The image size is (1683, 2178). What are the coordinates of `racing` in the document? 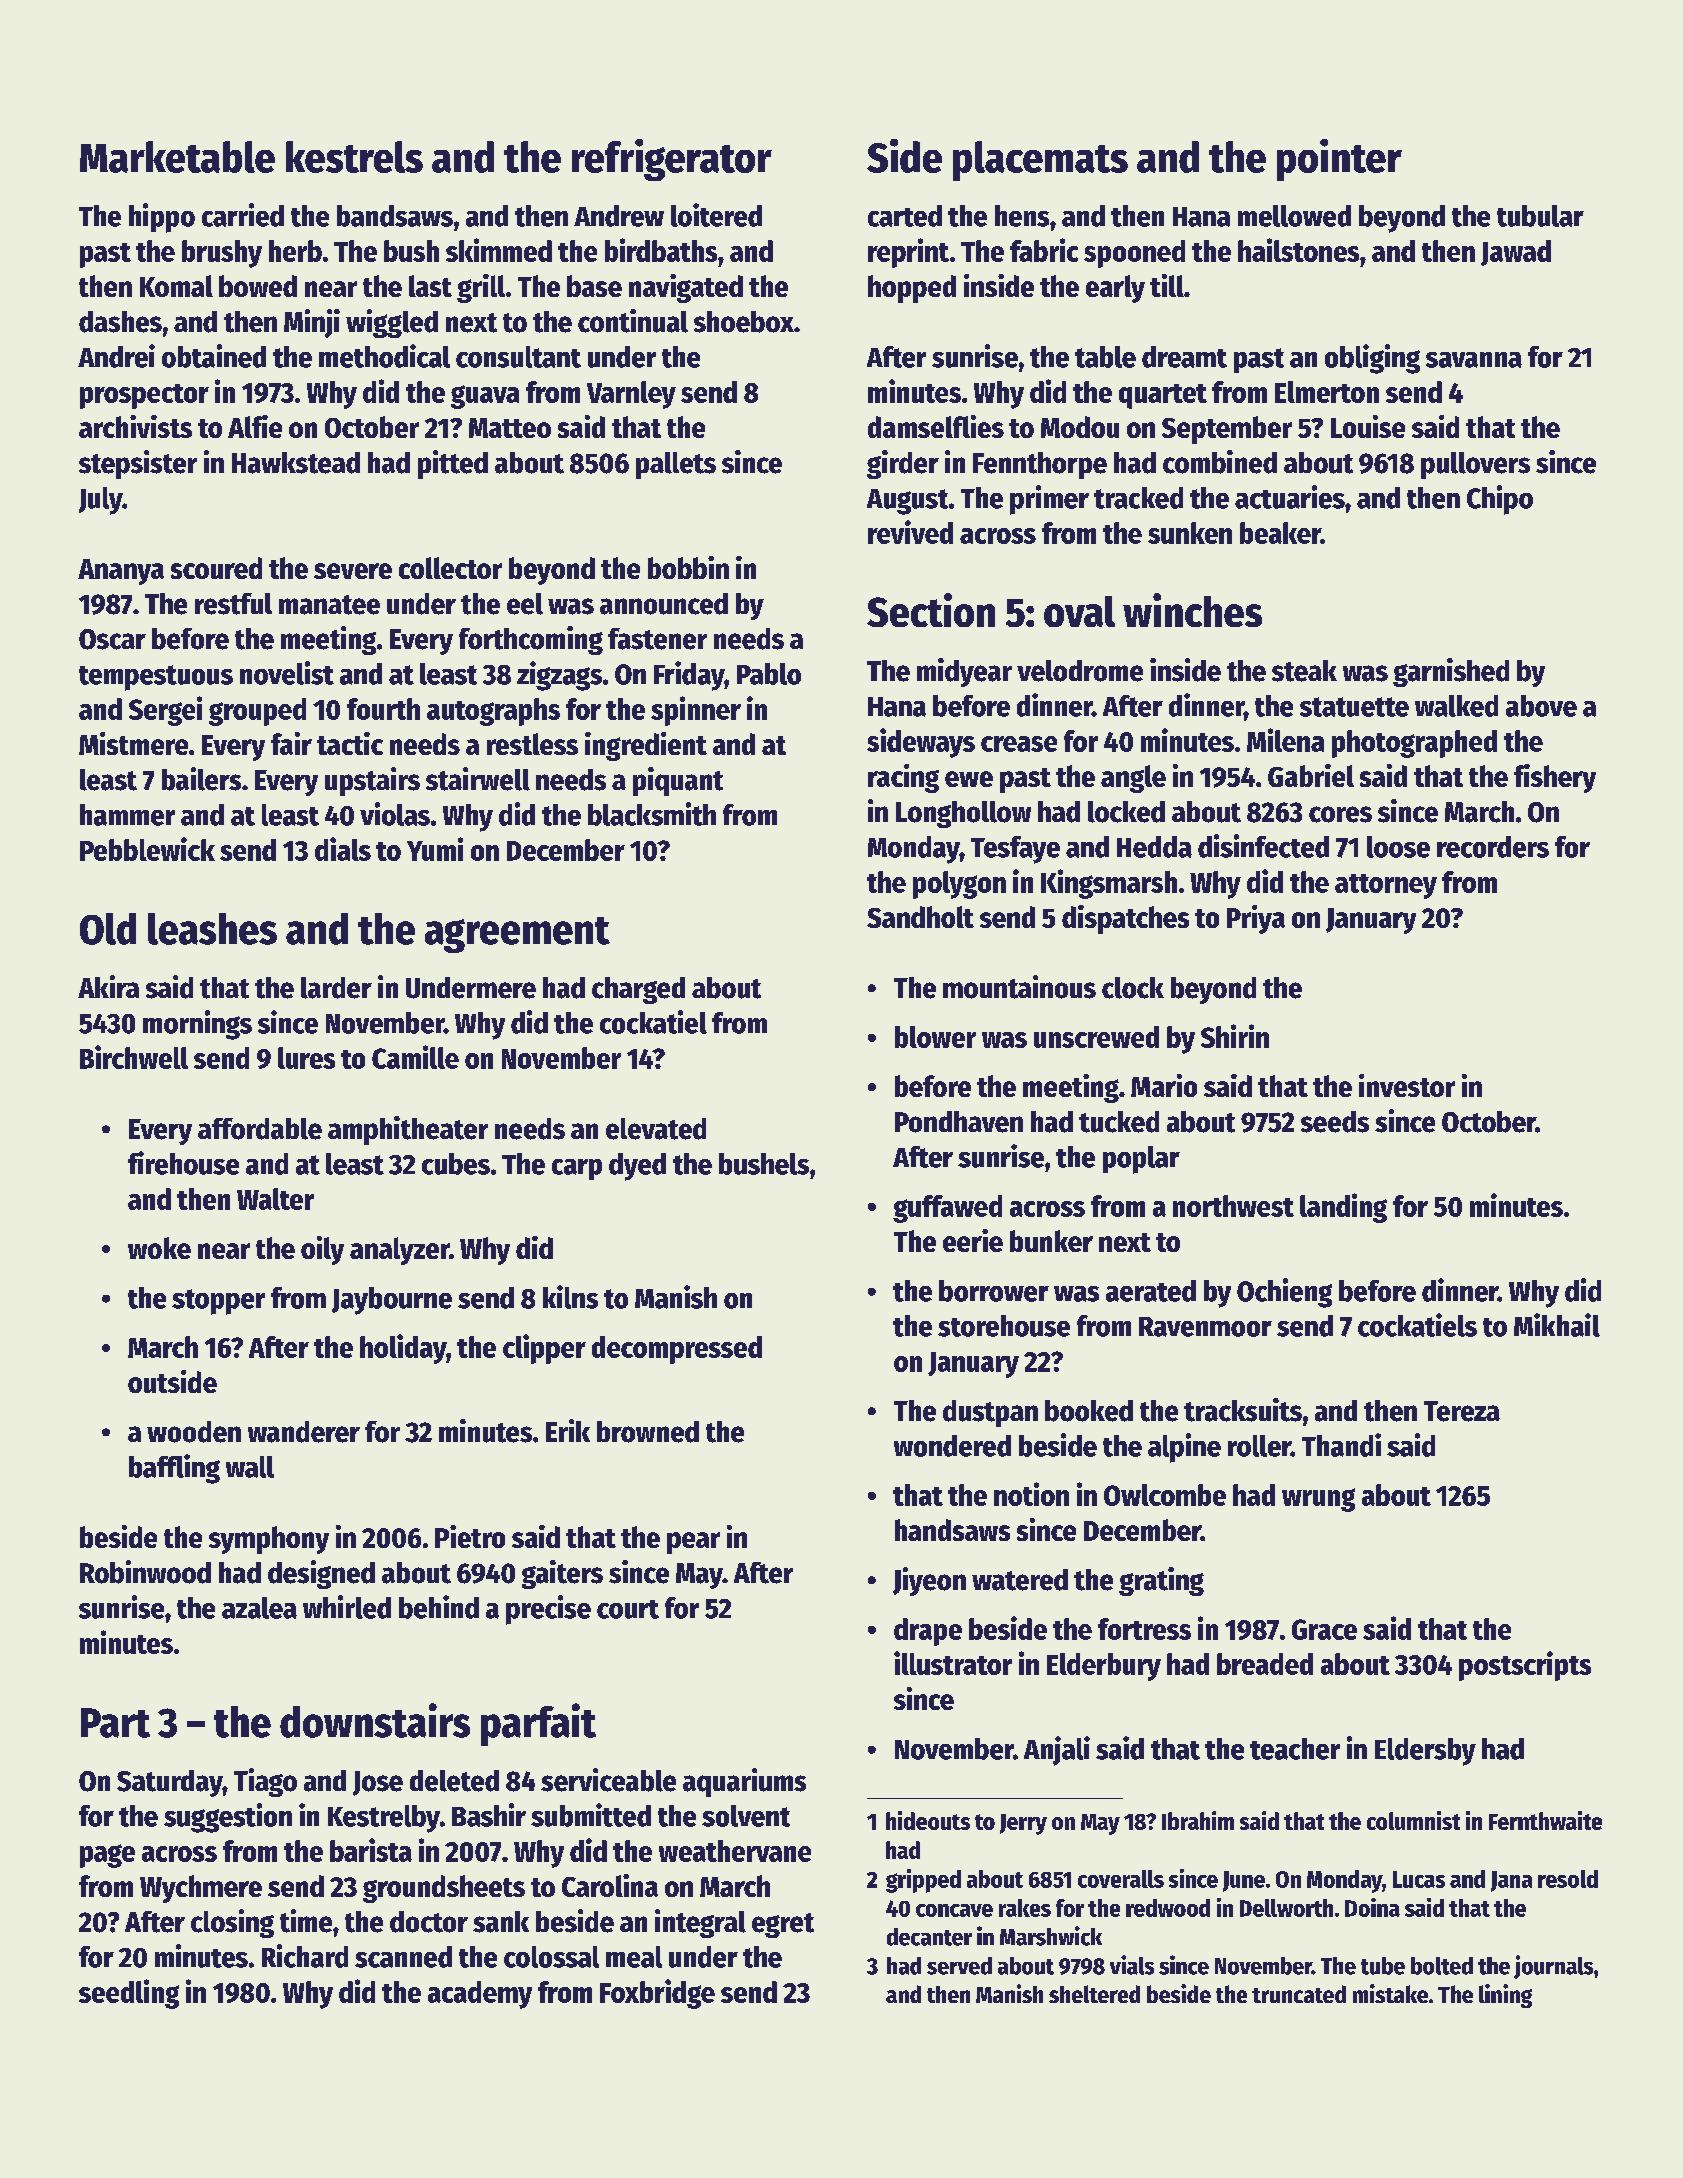 It's located at (903, 778).
